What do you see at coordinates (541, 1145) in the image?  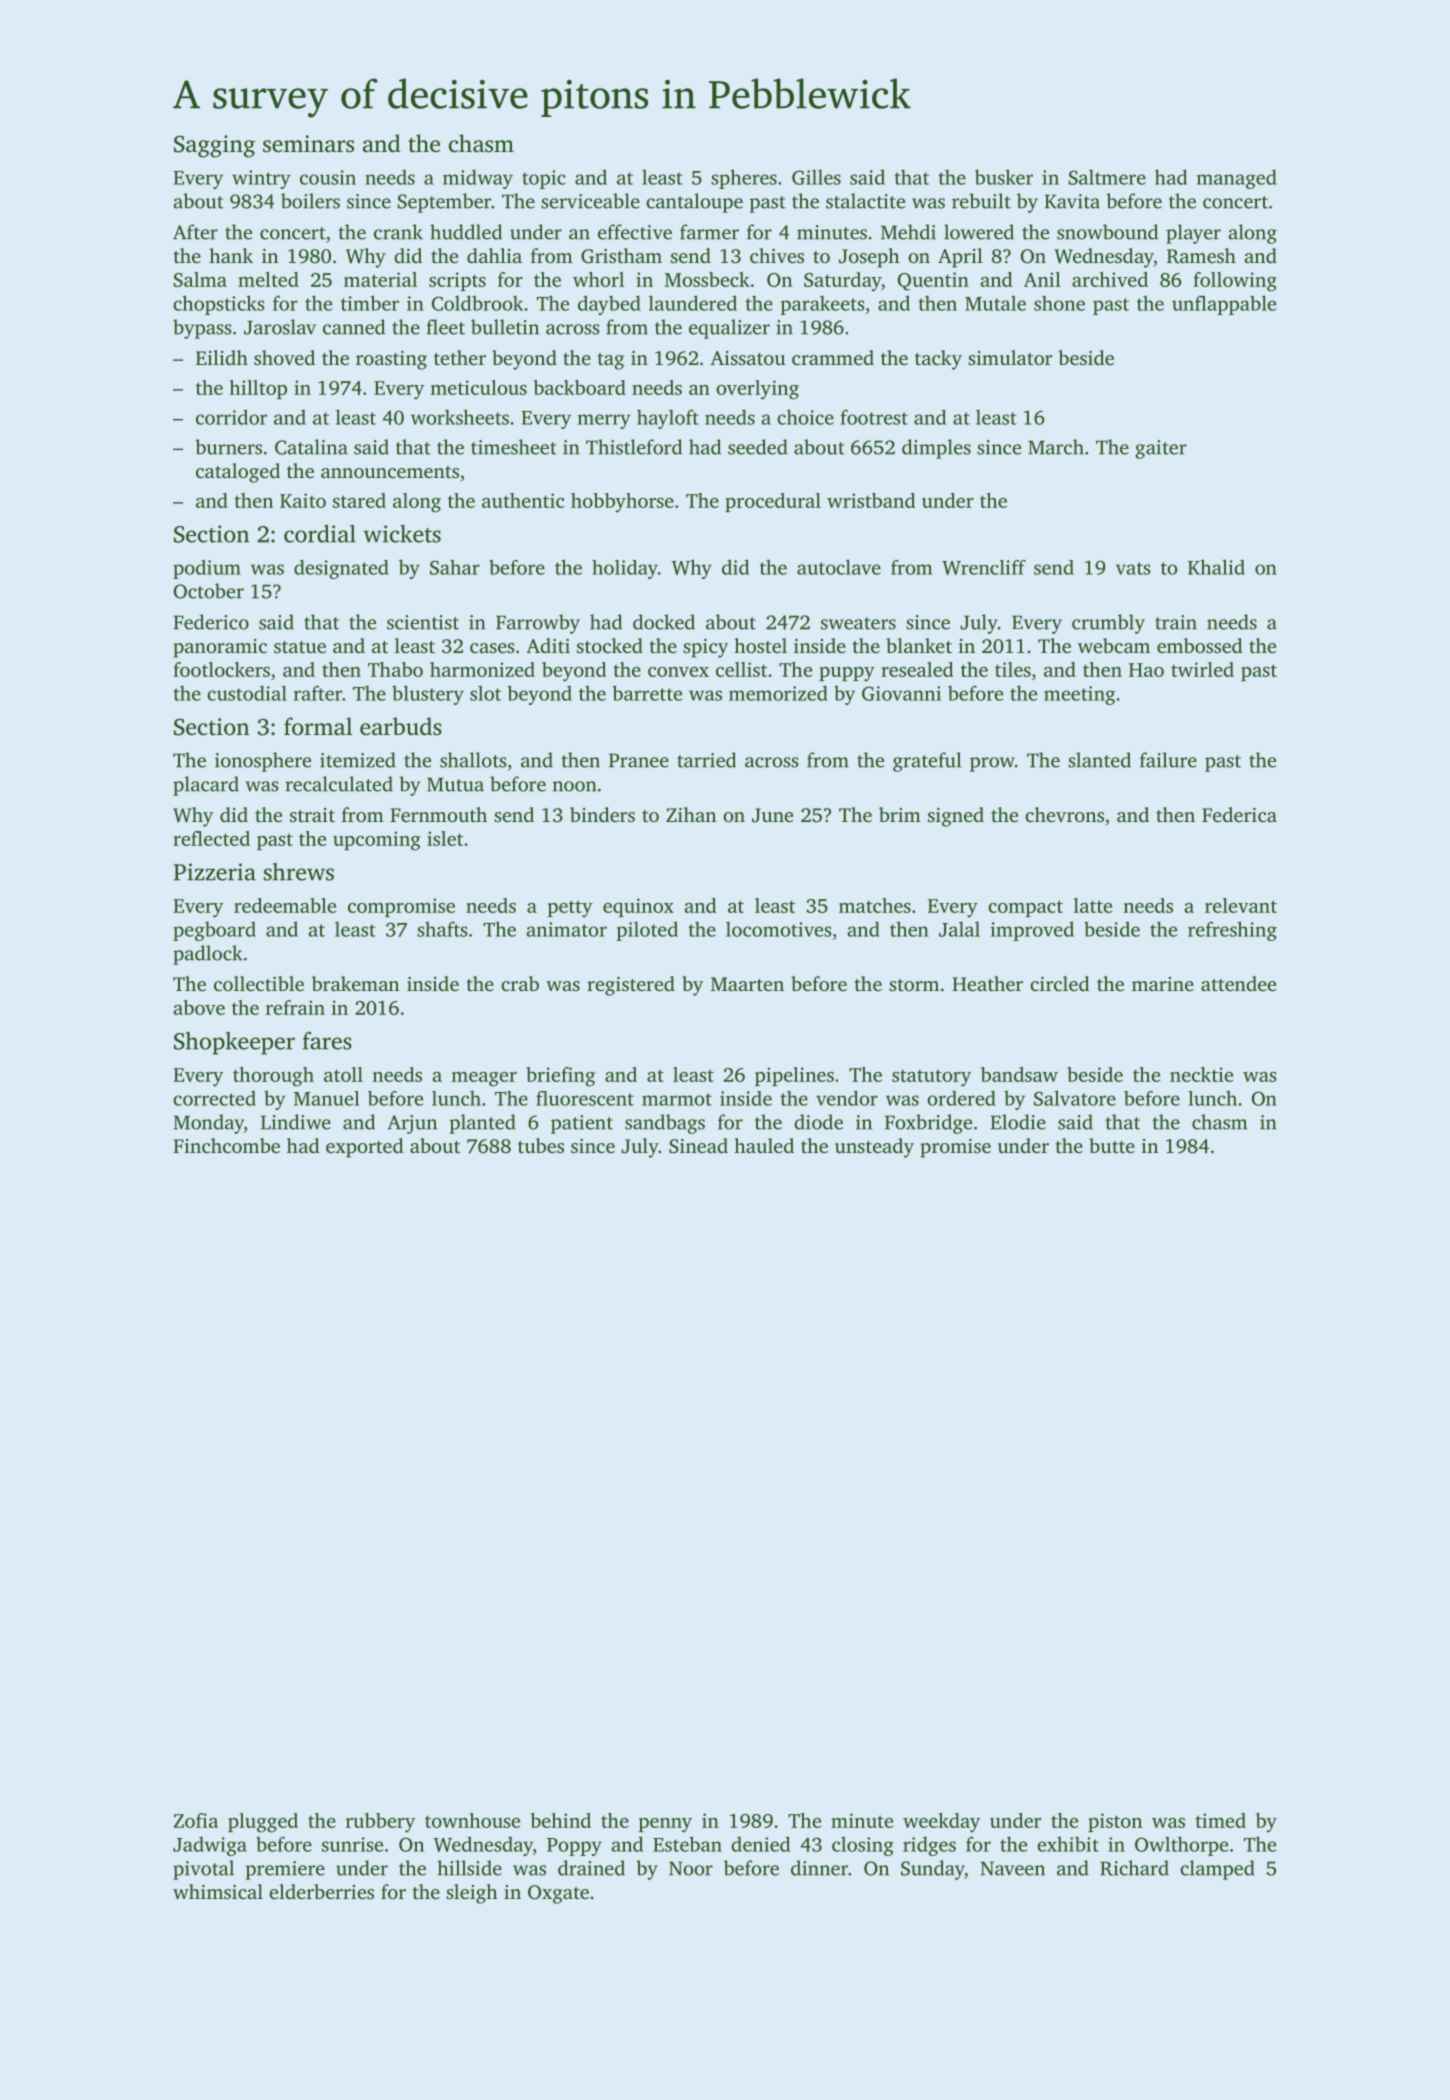 I see `tubes` at bounding box center [541, 1145].
